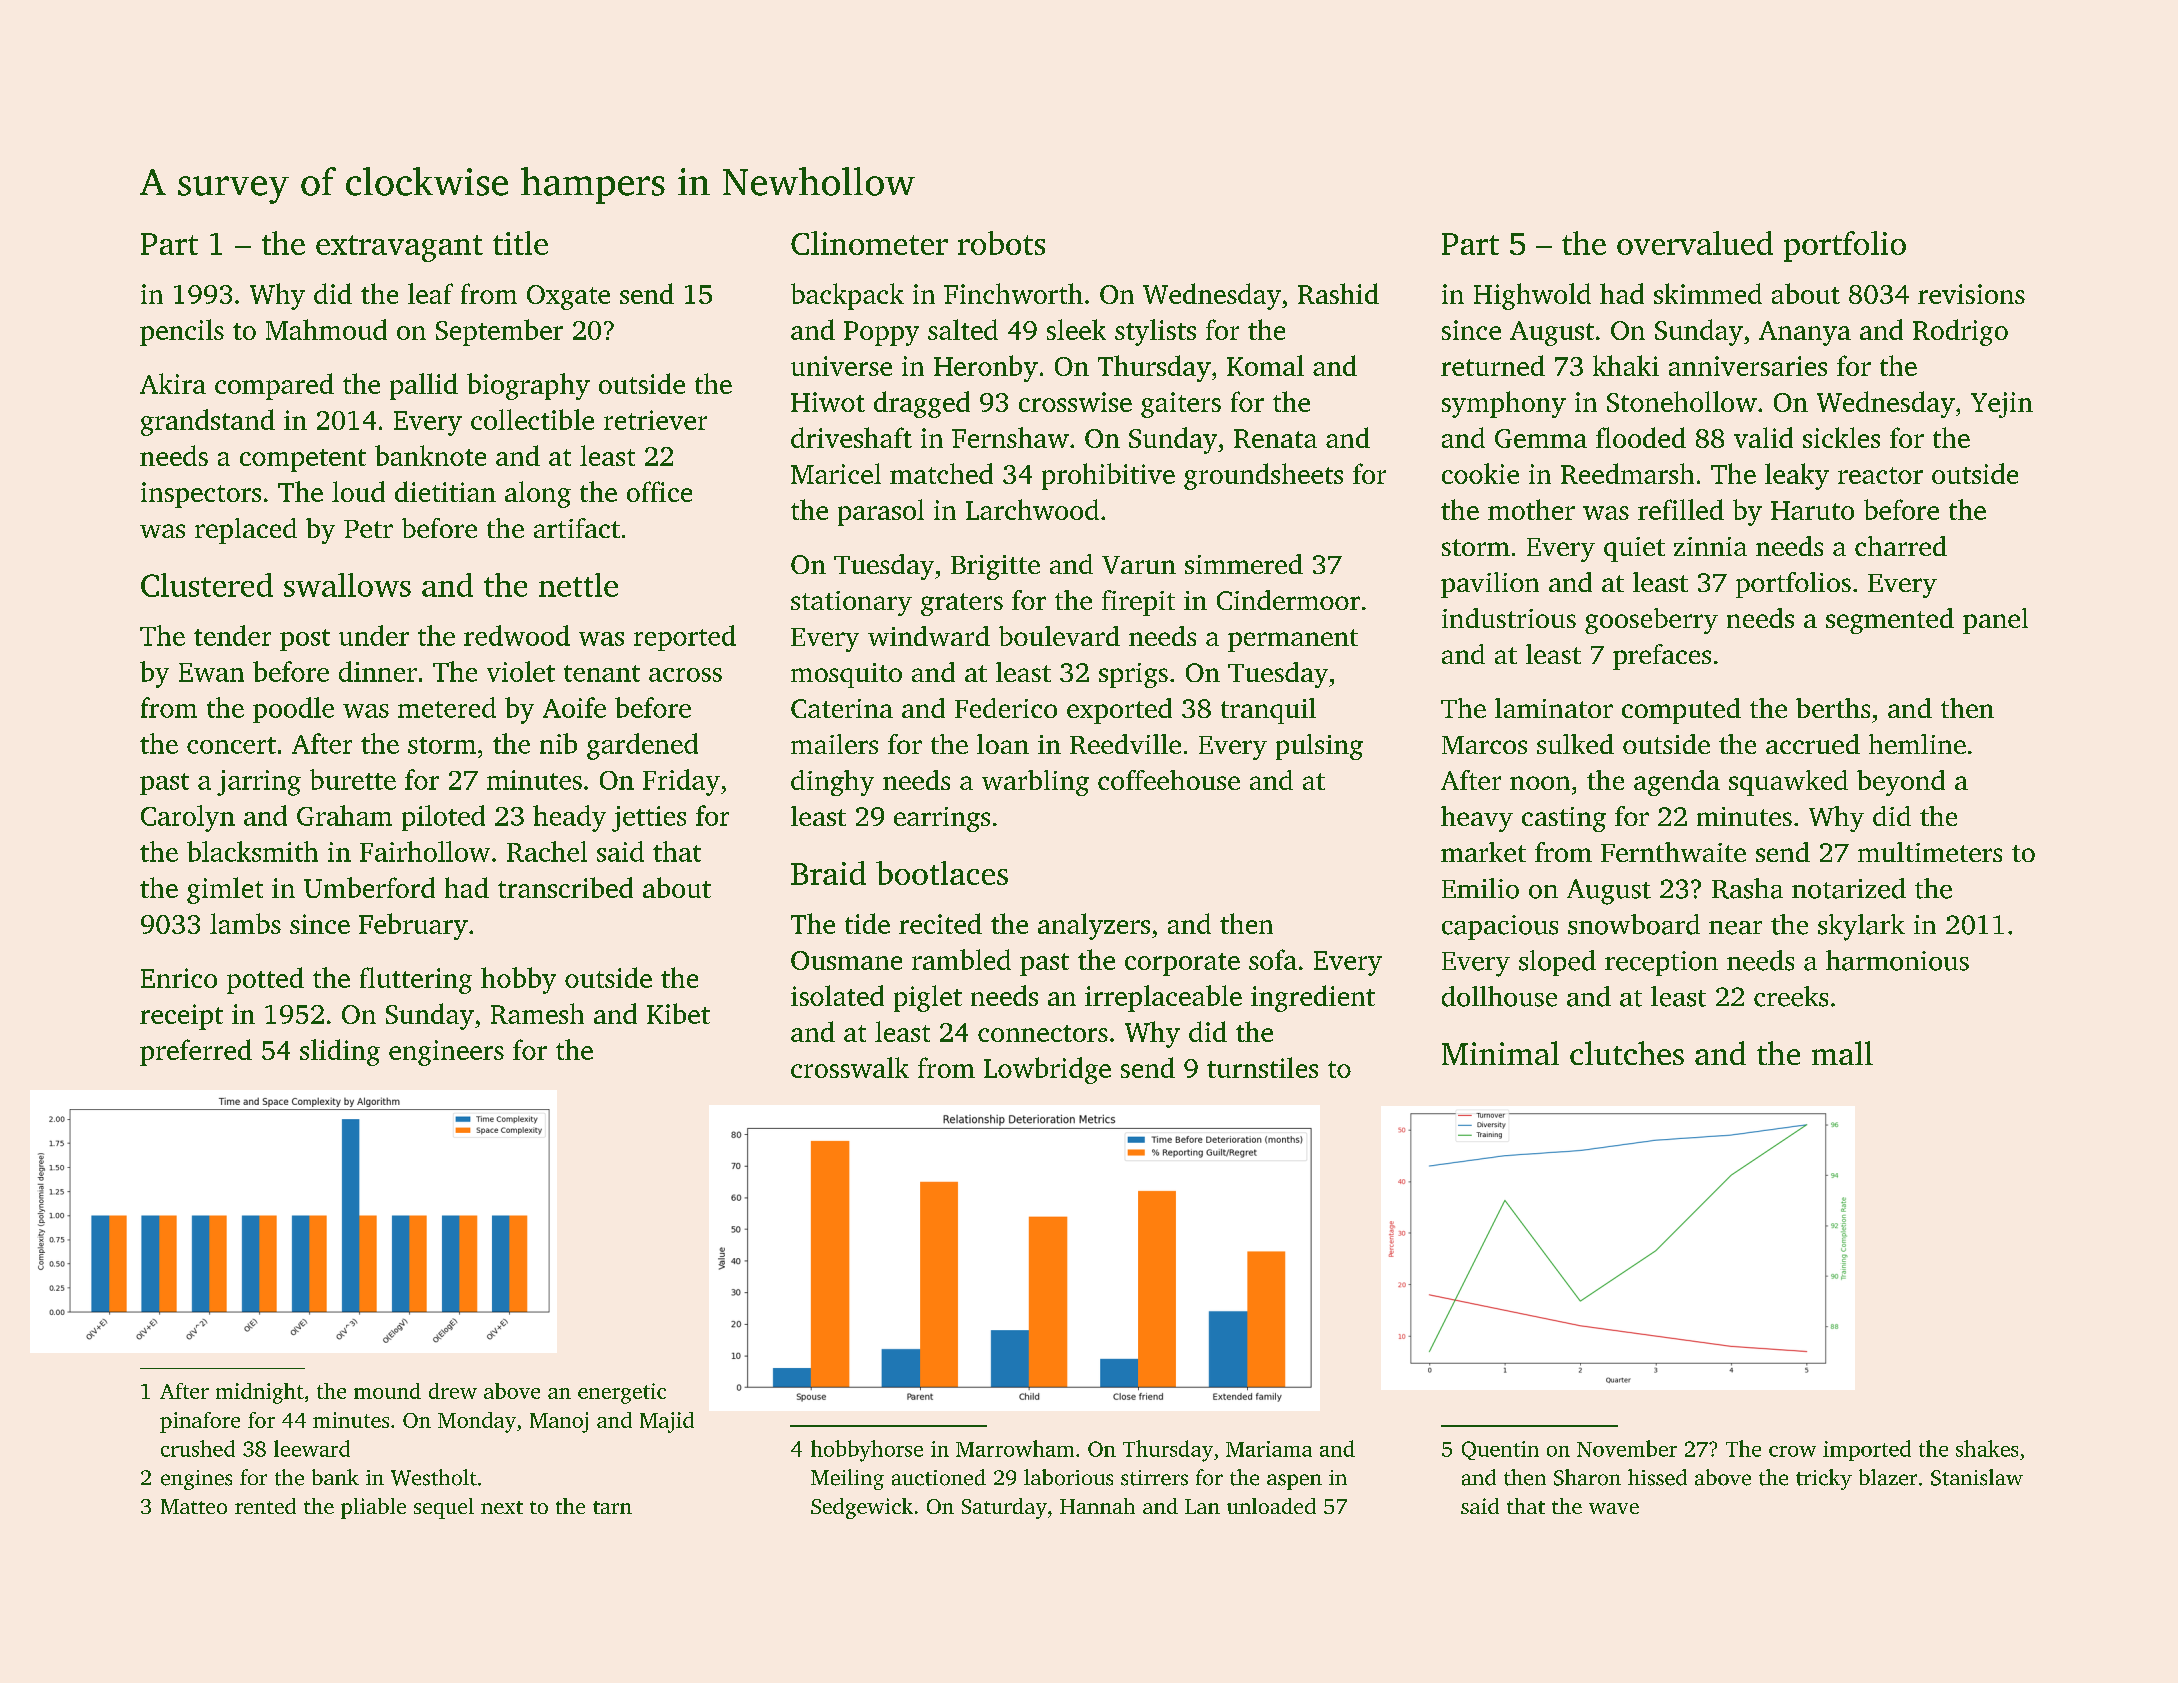 The image size is (2178, 1683). What do you see at coordinates (399, 248) in the image?
I see `extravagant` at bounding box center [399, 248].
